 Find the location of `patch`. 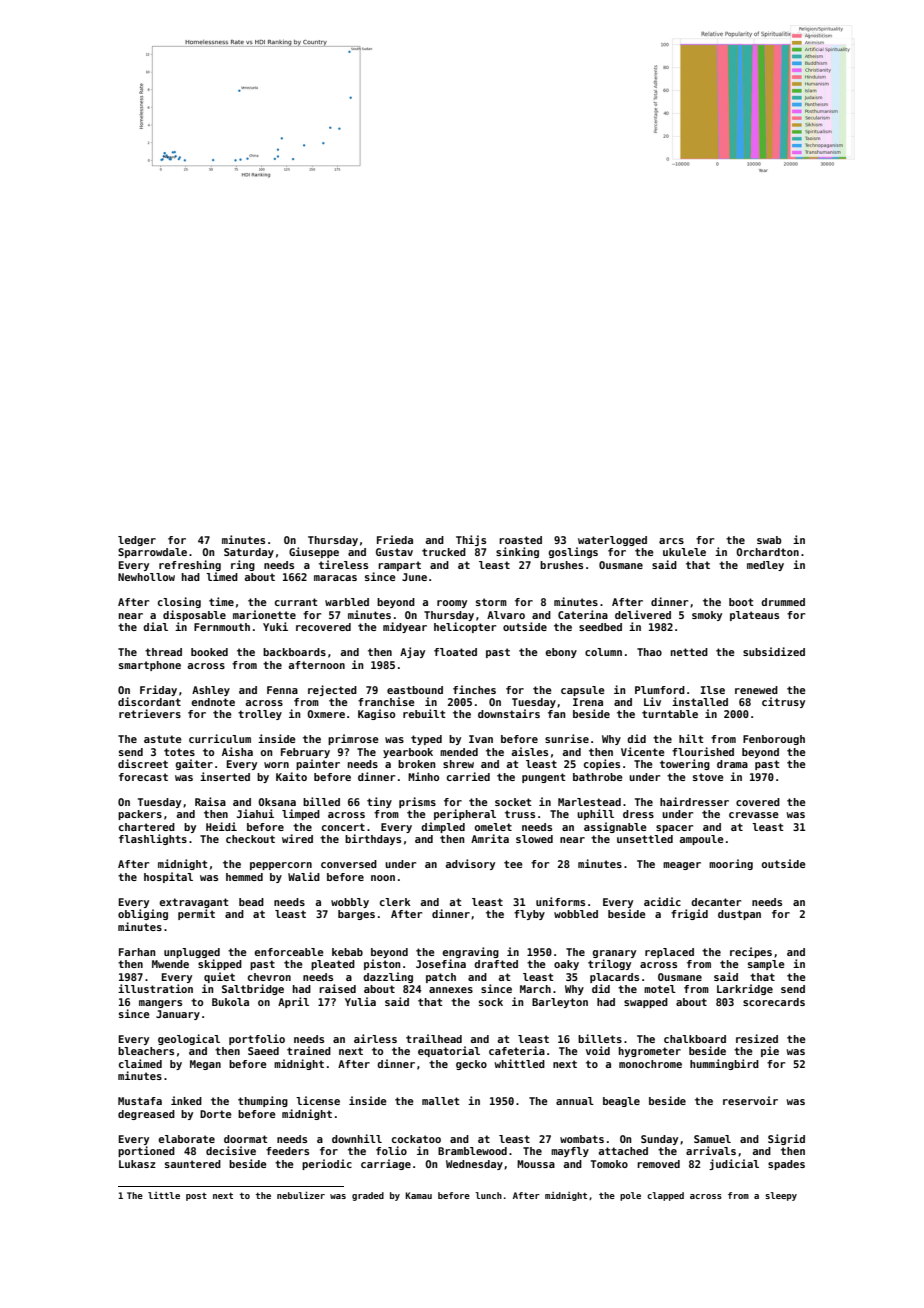

patch is located at coordinates (441, 978).
